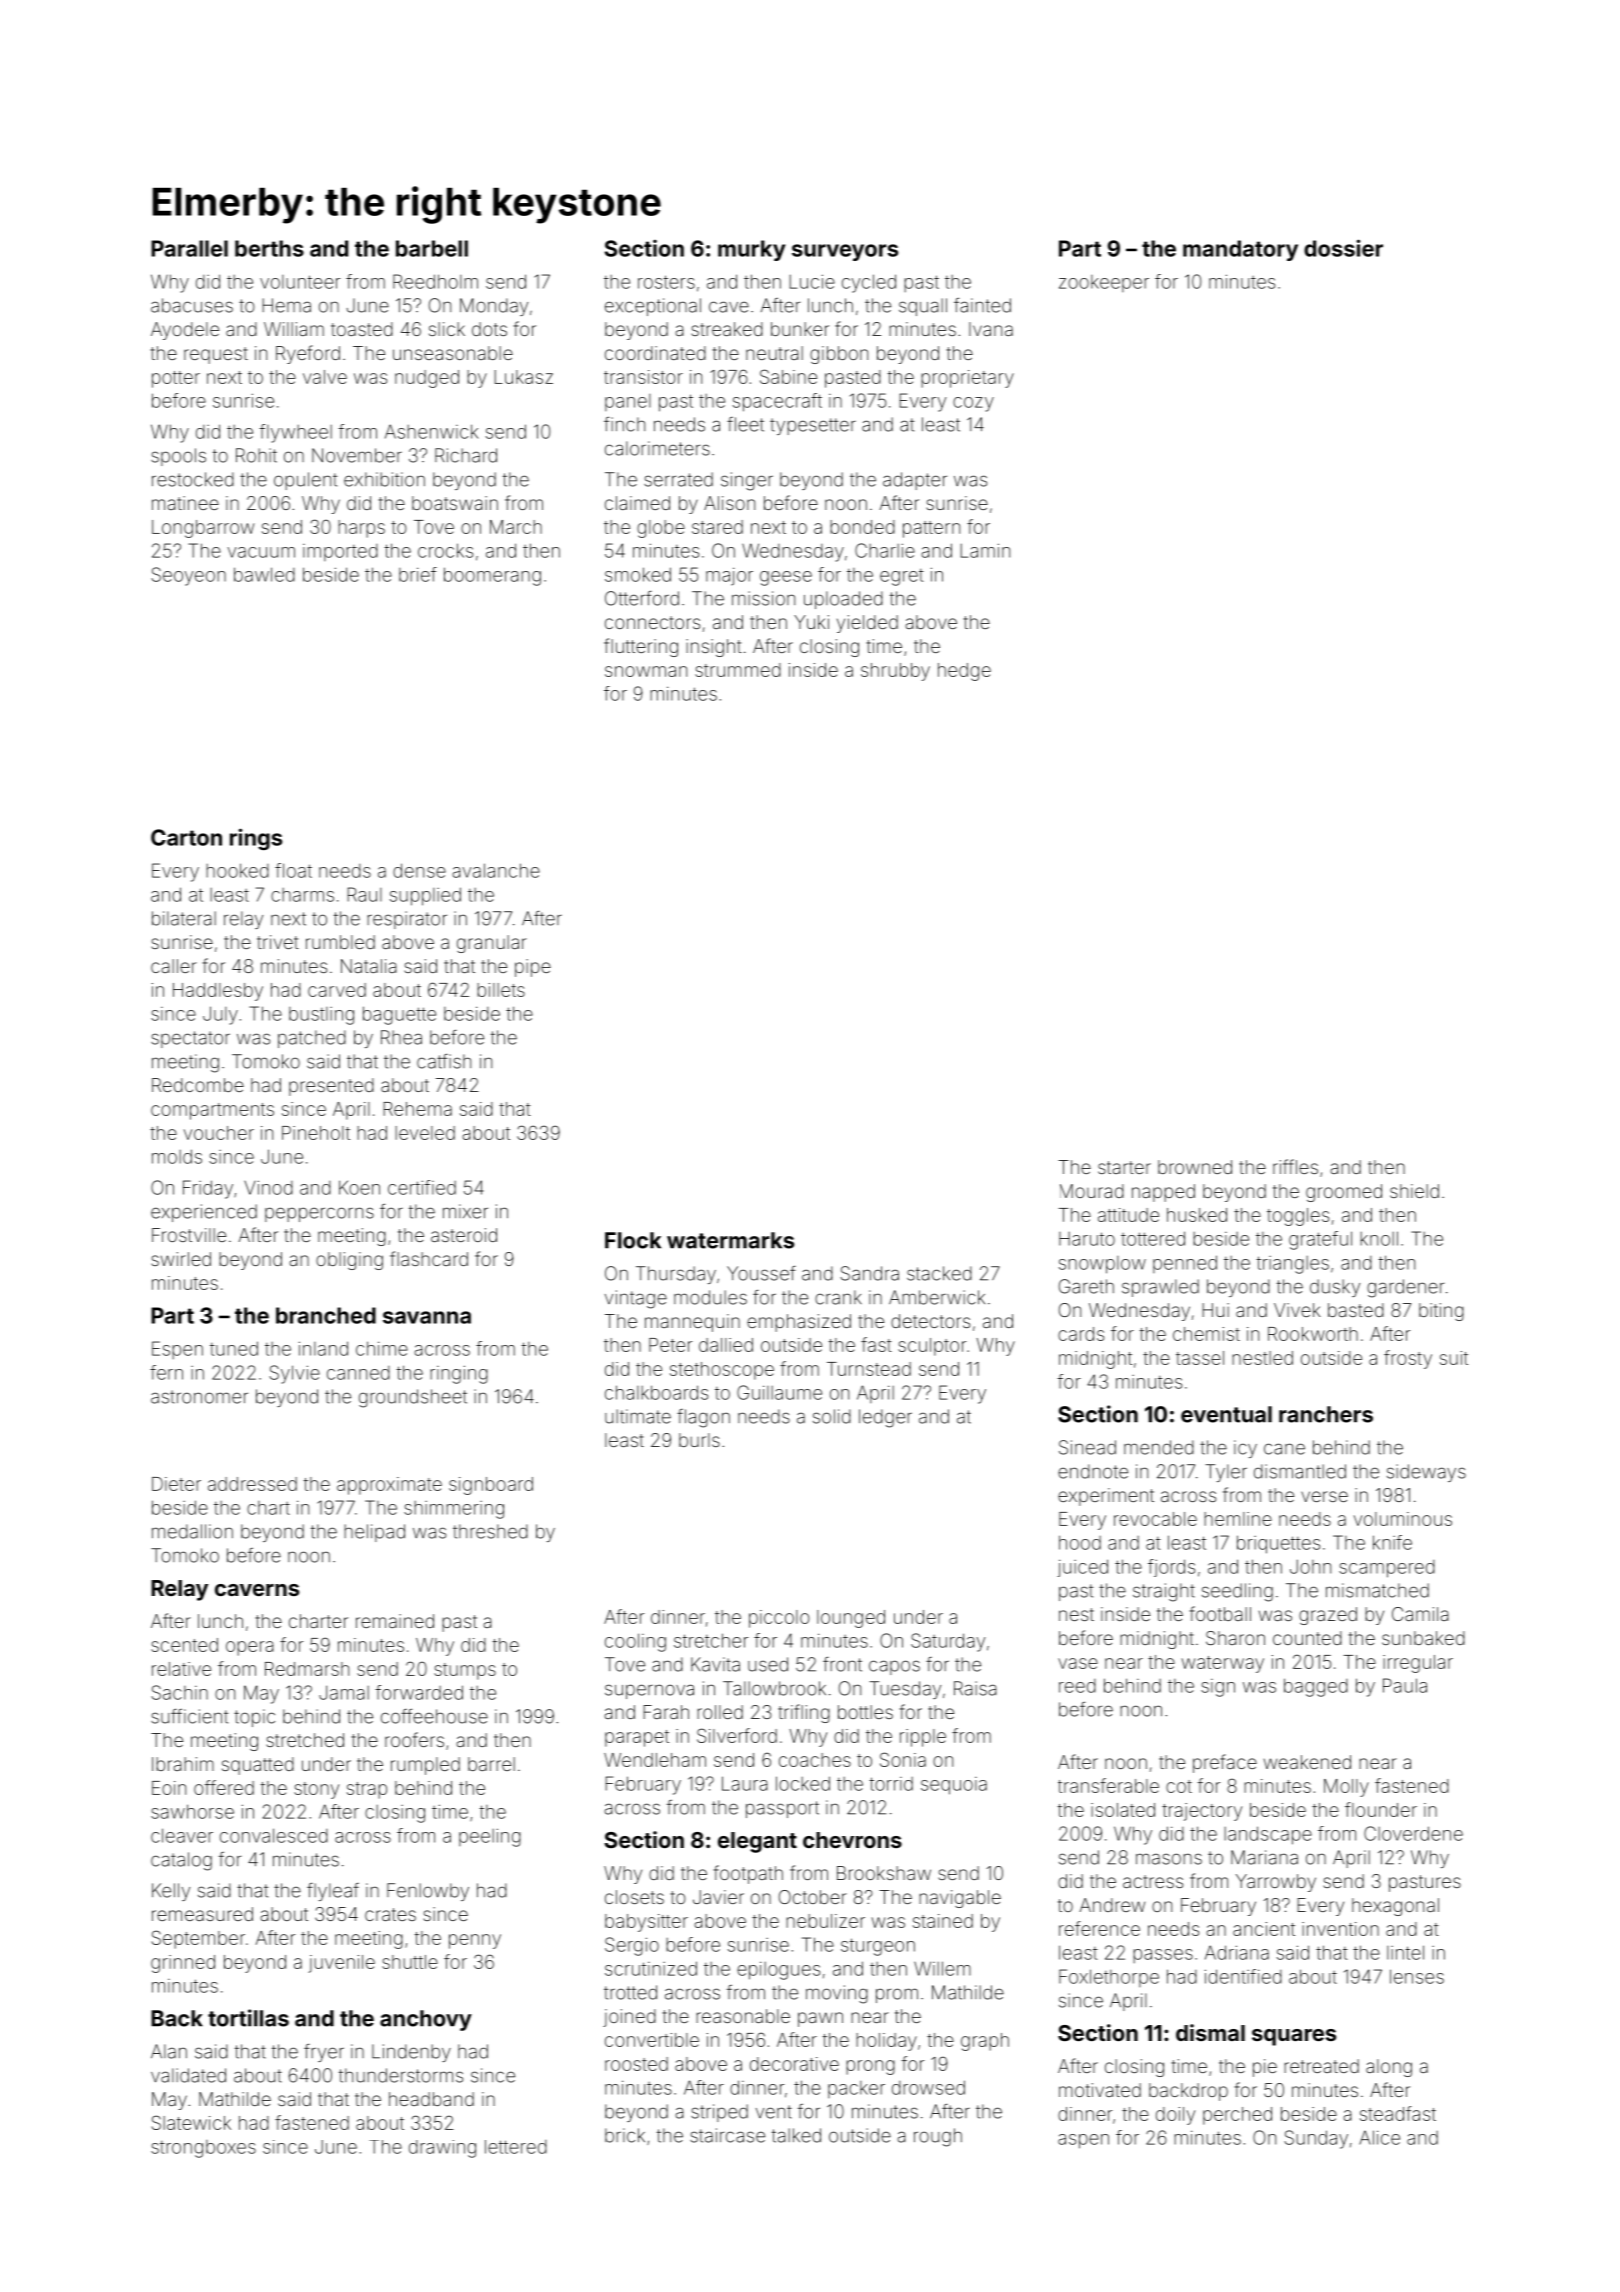 Image resolution: width=1620 pixels, height=2292 pixels. Describe the element at coordinates (432, 248) in the screenshot. I see `barbell` at that location.
